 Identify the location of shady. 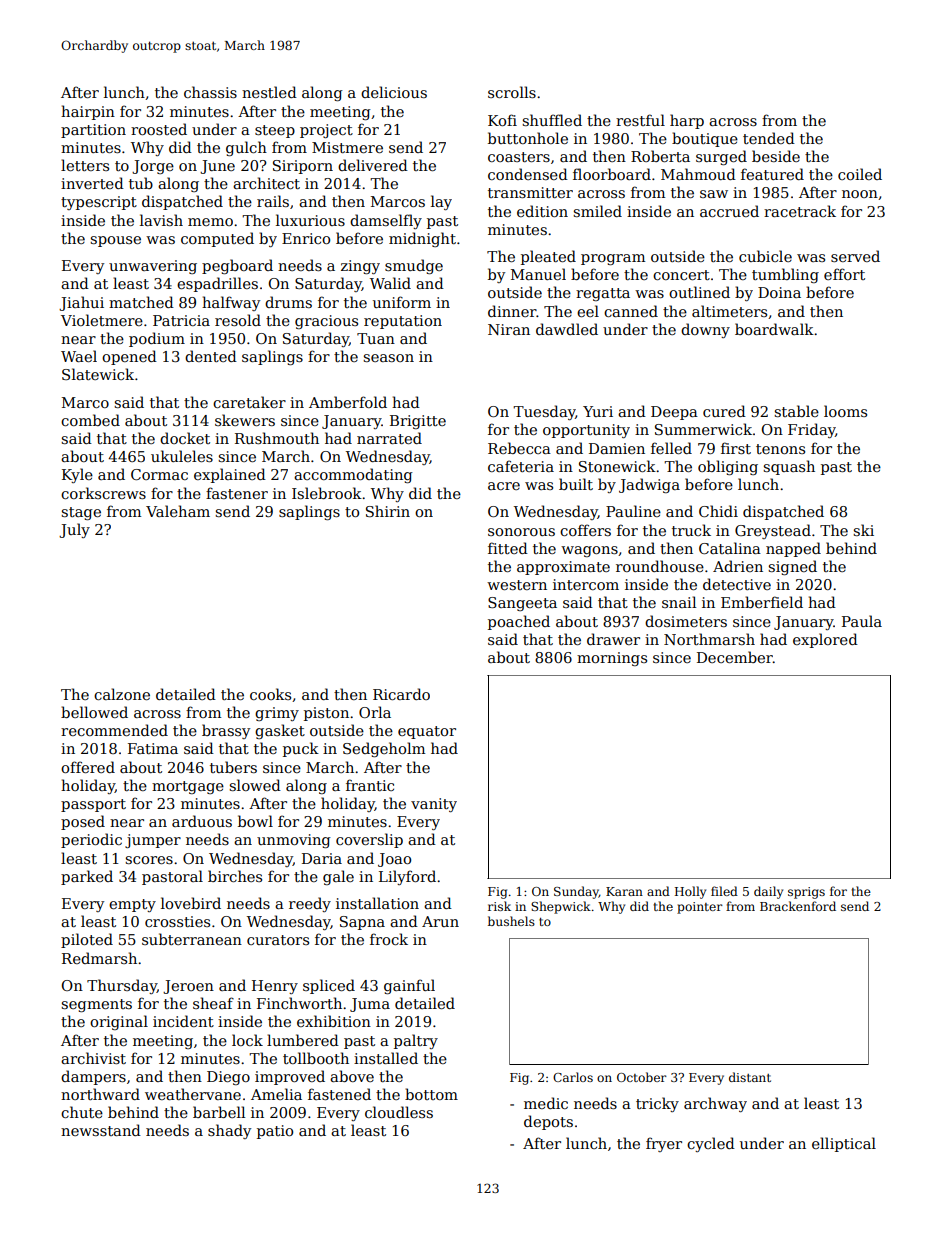
(229, 1131).
